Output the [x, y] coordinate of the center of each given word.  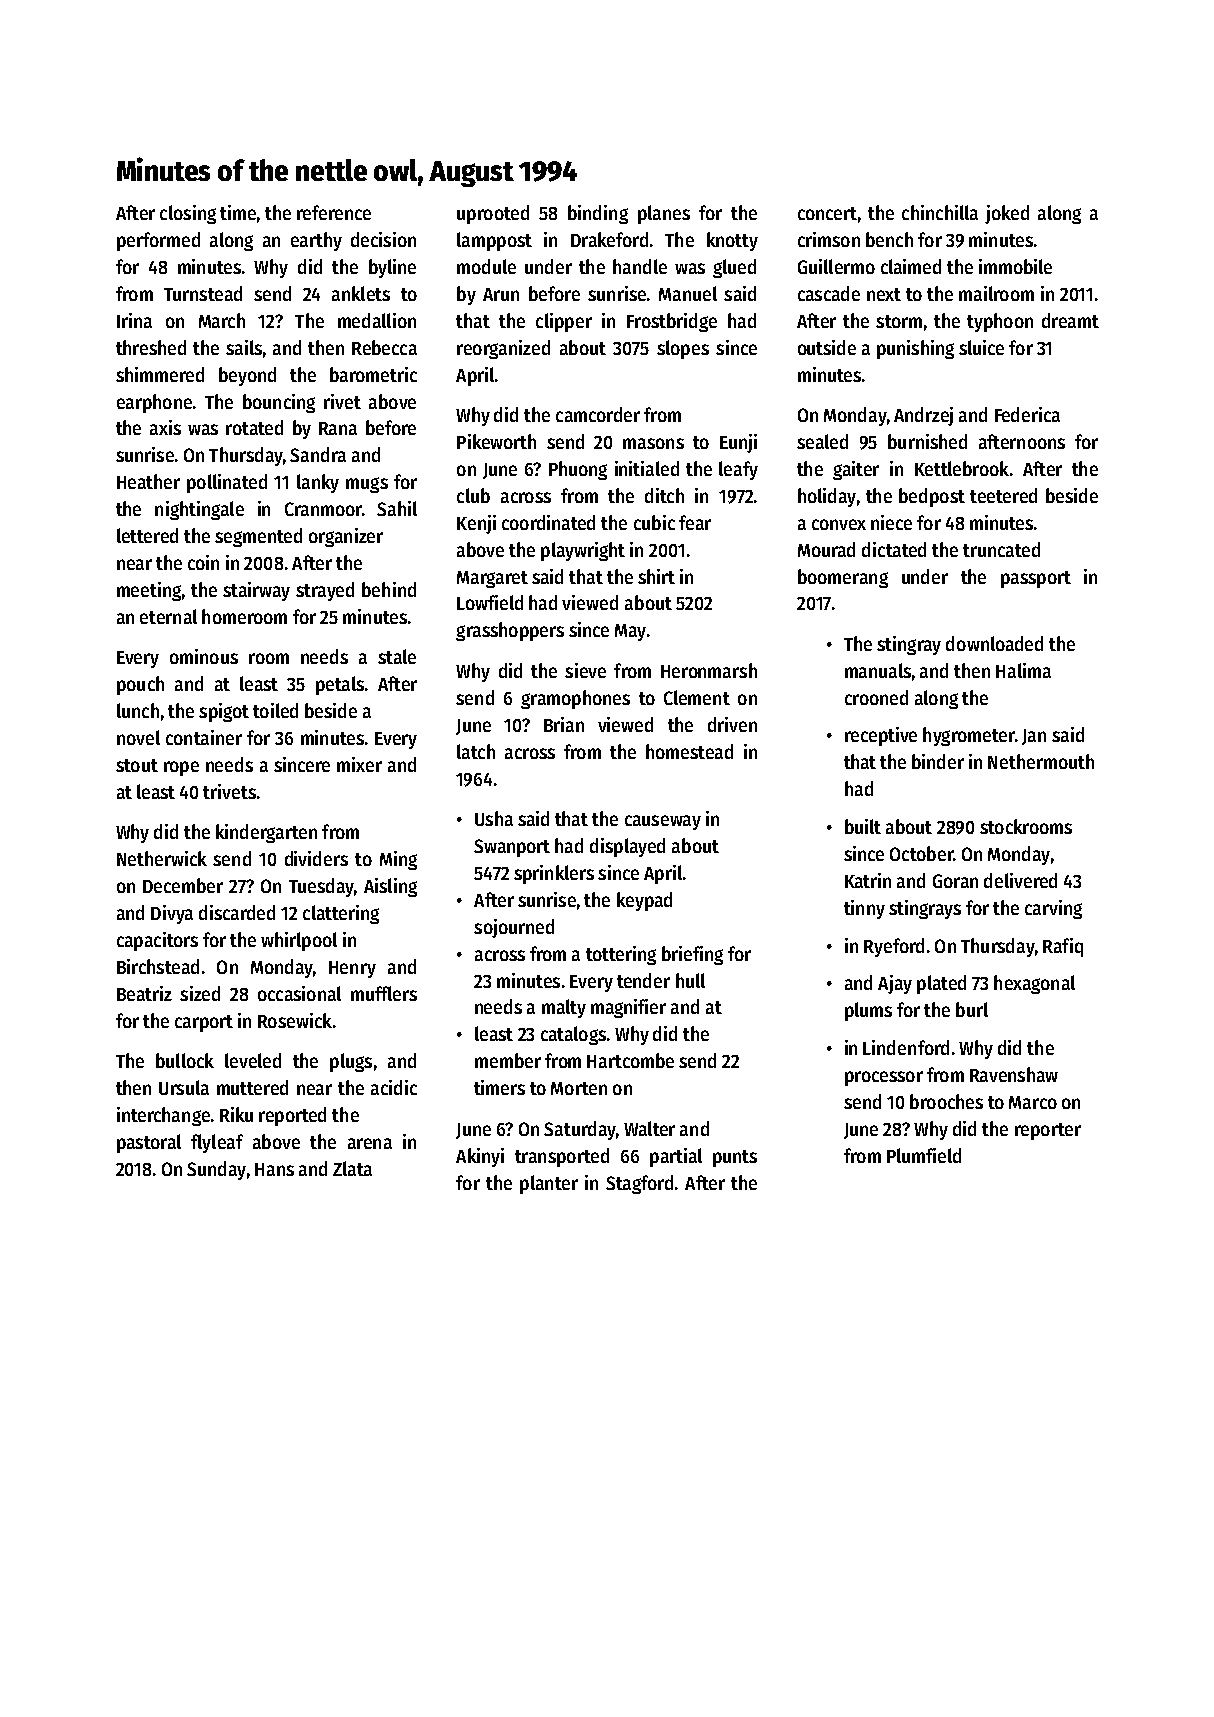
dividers [316, 858]
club [473, 495]
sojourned [514, 928]
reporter [1048, 1131]
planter [549, 1184]
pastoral [149, 1143]
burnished [927, 441]
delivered [1020, 880]
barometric [373, 374]
